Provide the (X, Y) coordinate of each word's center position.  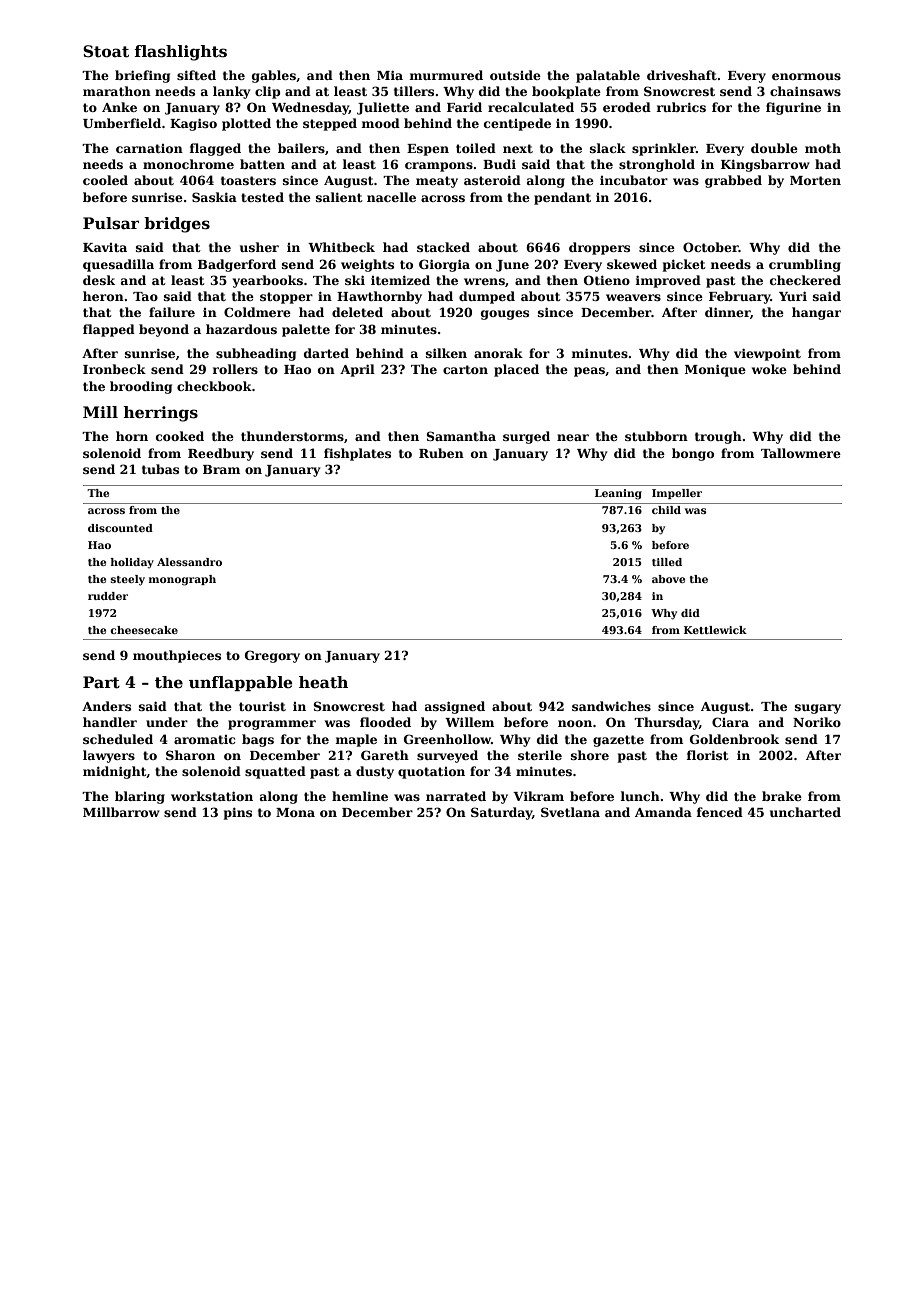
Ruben (441, 453)
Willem (469, 722)
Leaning (618, 494)
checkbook (214, 386)
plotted (246, 124)
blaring (140, 797)
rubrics (681, 107)
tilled (667, 562)
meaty (437, 182)
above (668, 579)
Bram (221, 469)
